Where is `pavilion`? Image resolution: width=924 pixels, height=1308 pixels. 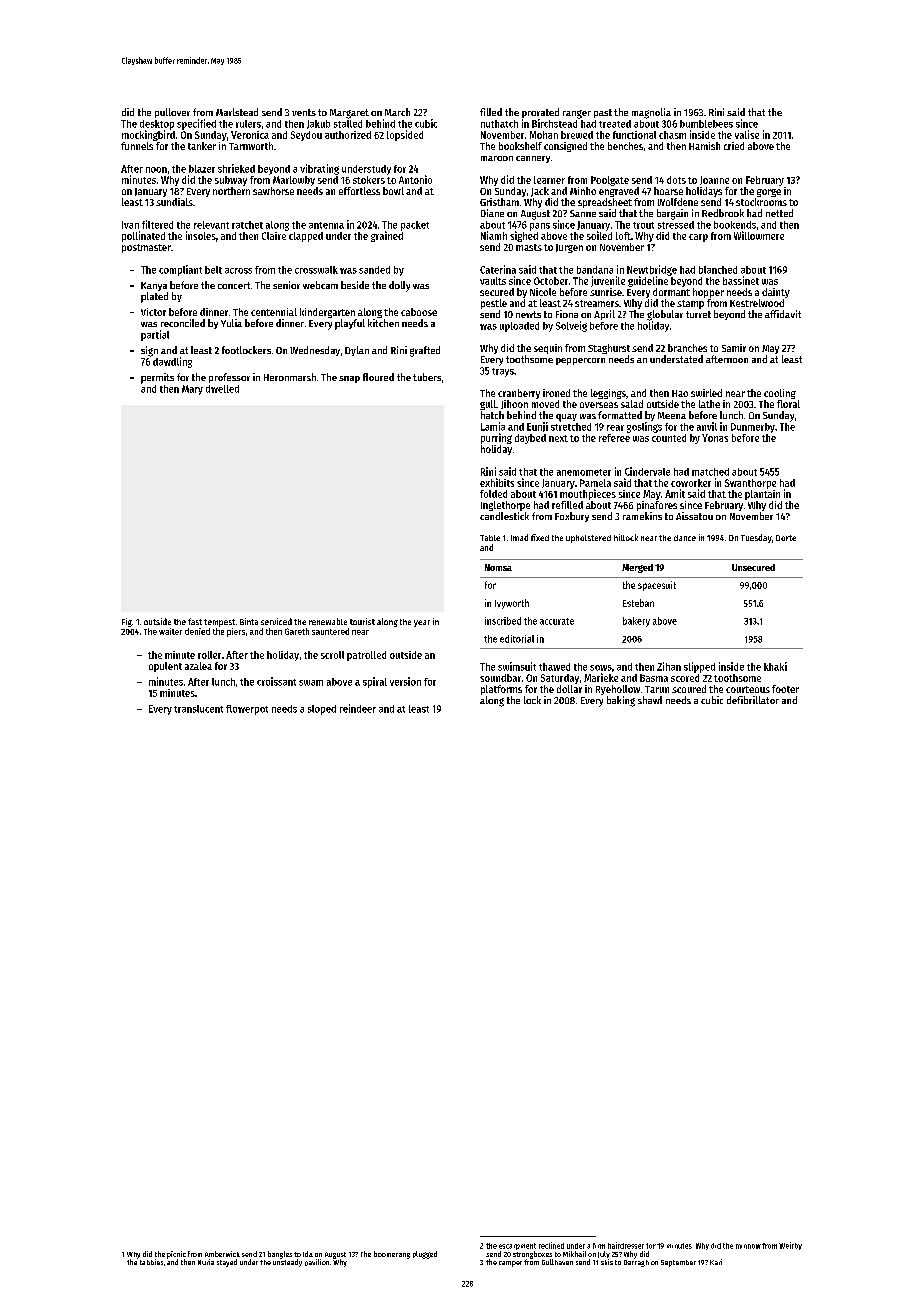
pavilion is located at coordinates (317, 1262).
